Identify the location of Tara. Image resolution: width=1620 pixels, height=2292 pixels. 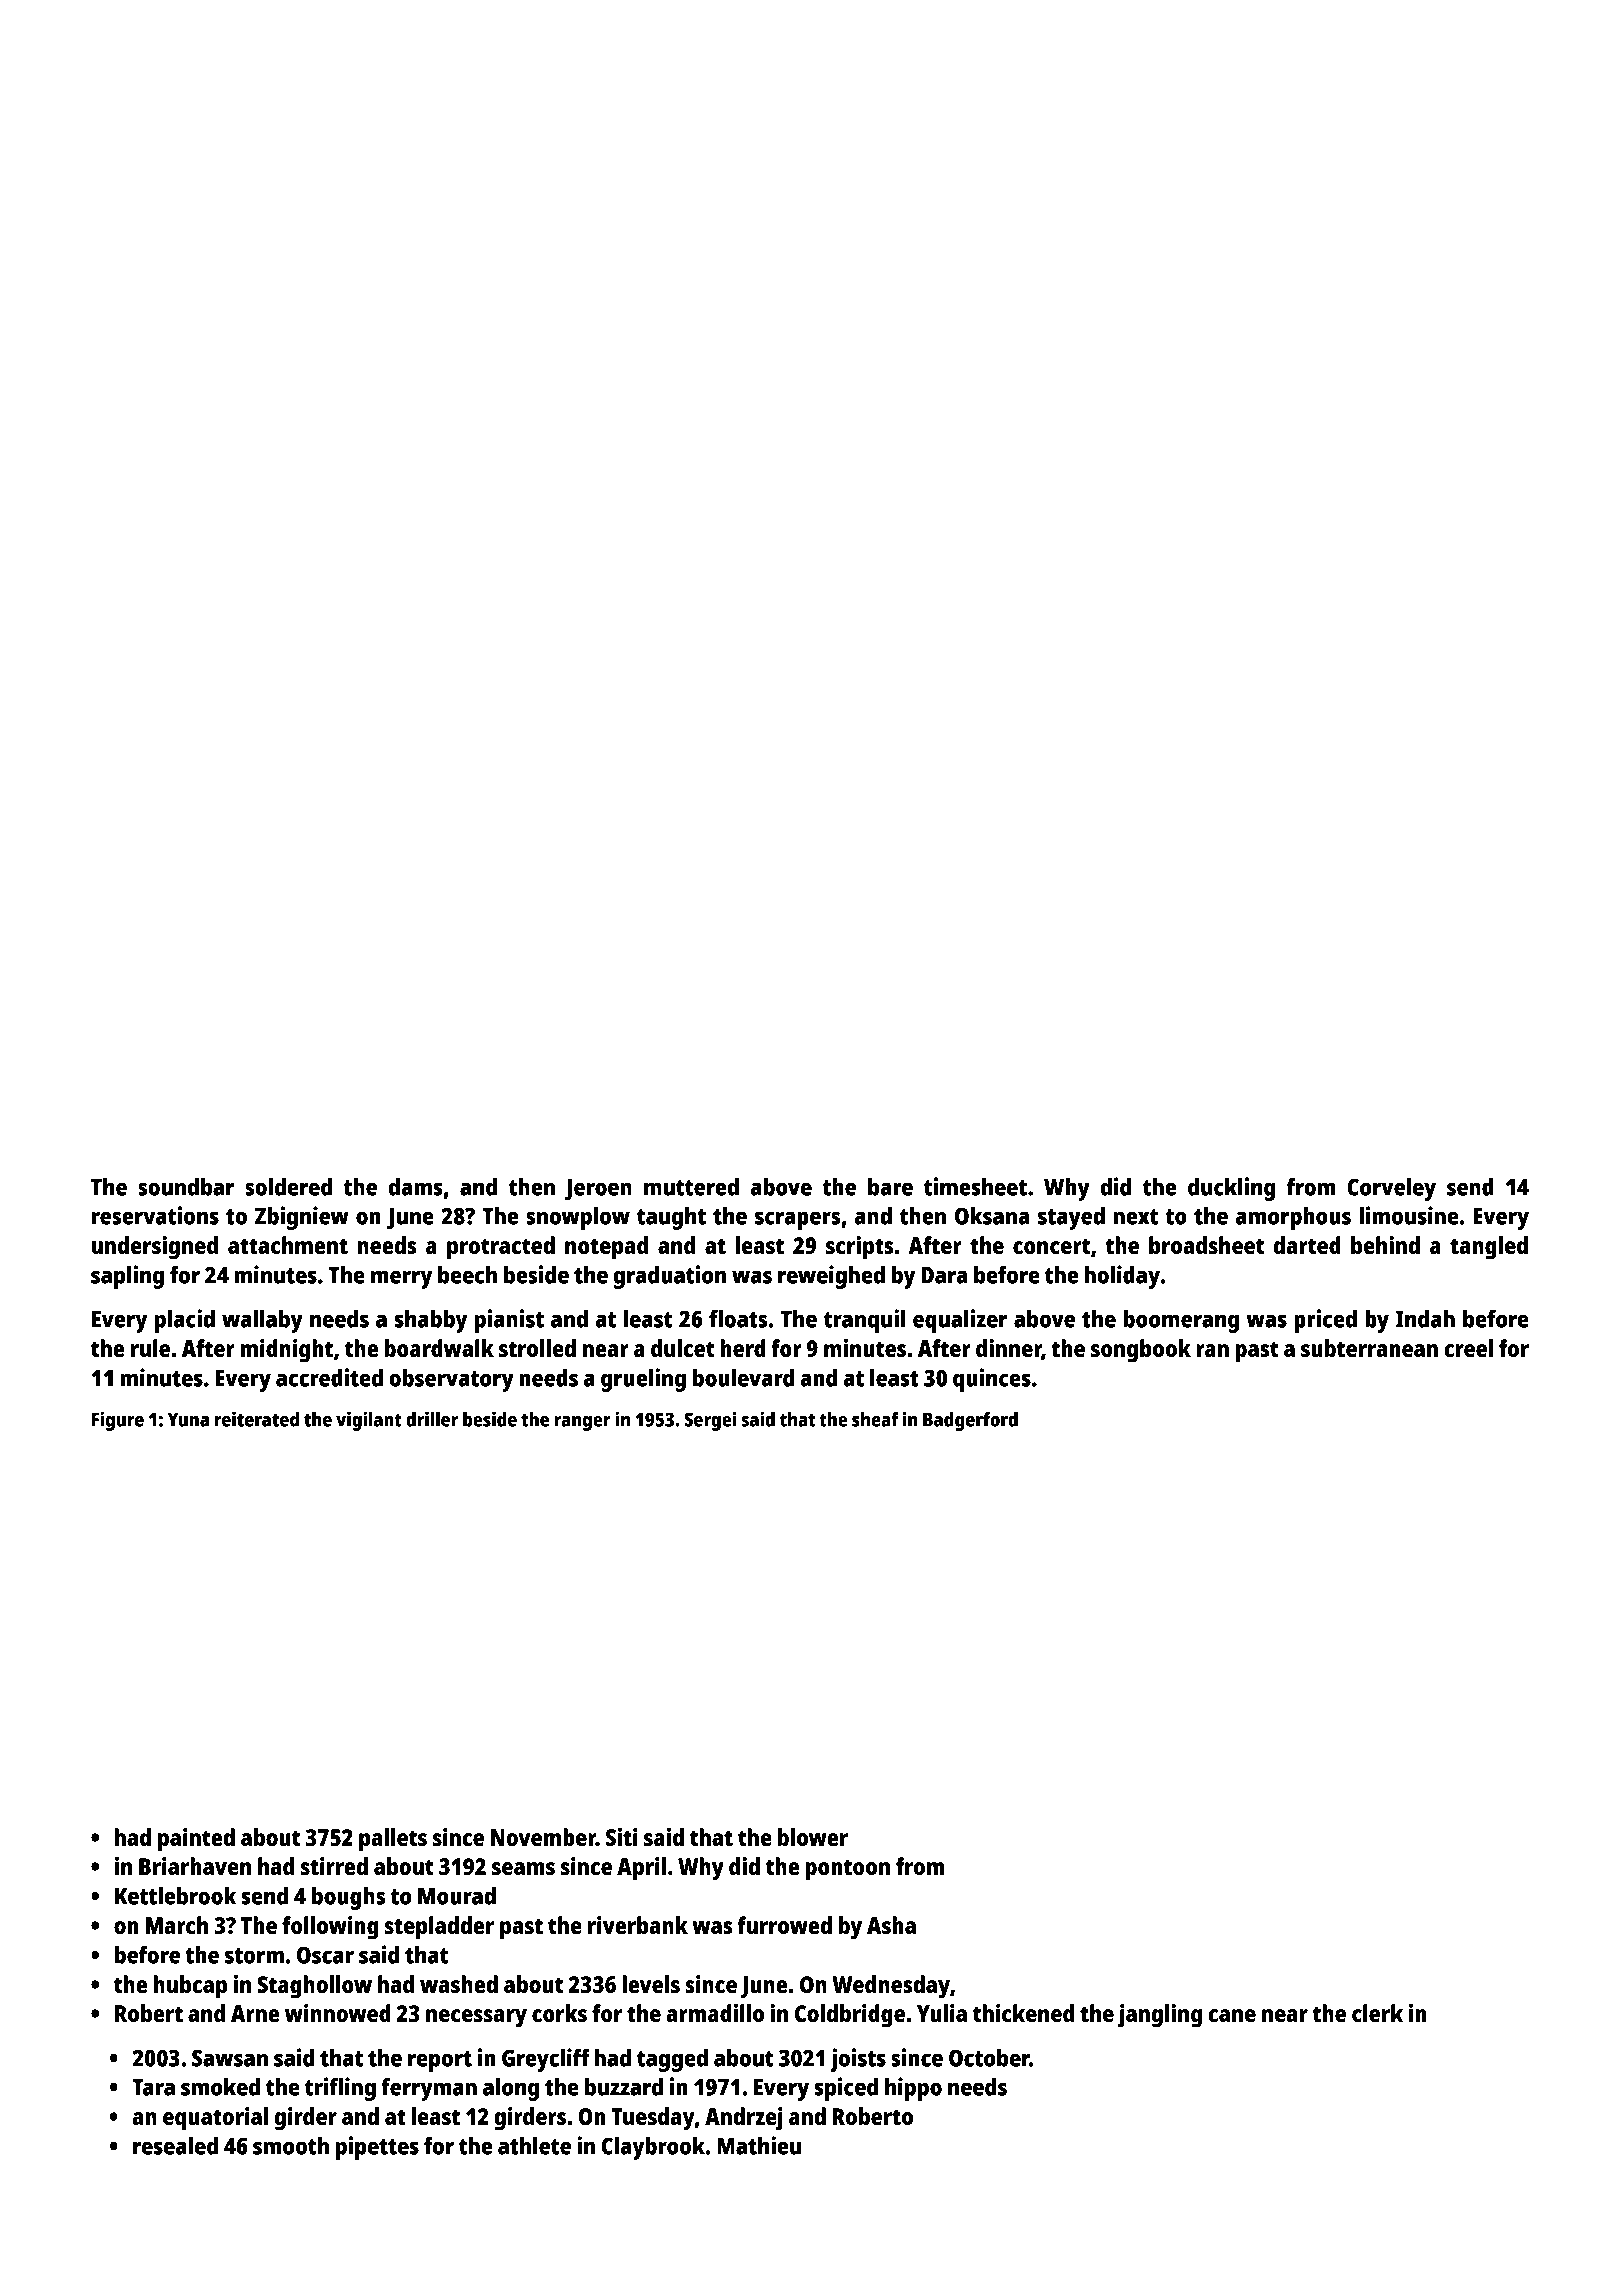
(153, 2087).
